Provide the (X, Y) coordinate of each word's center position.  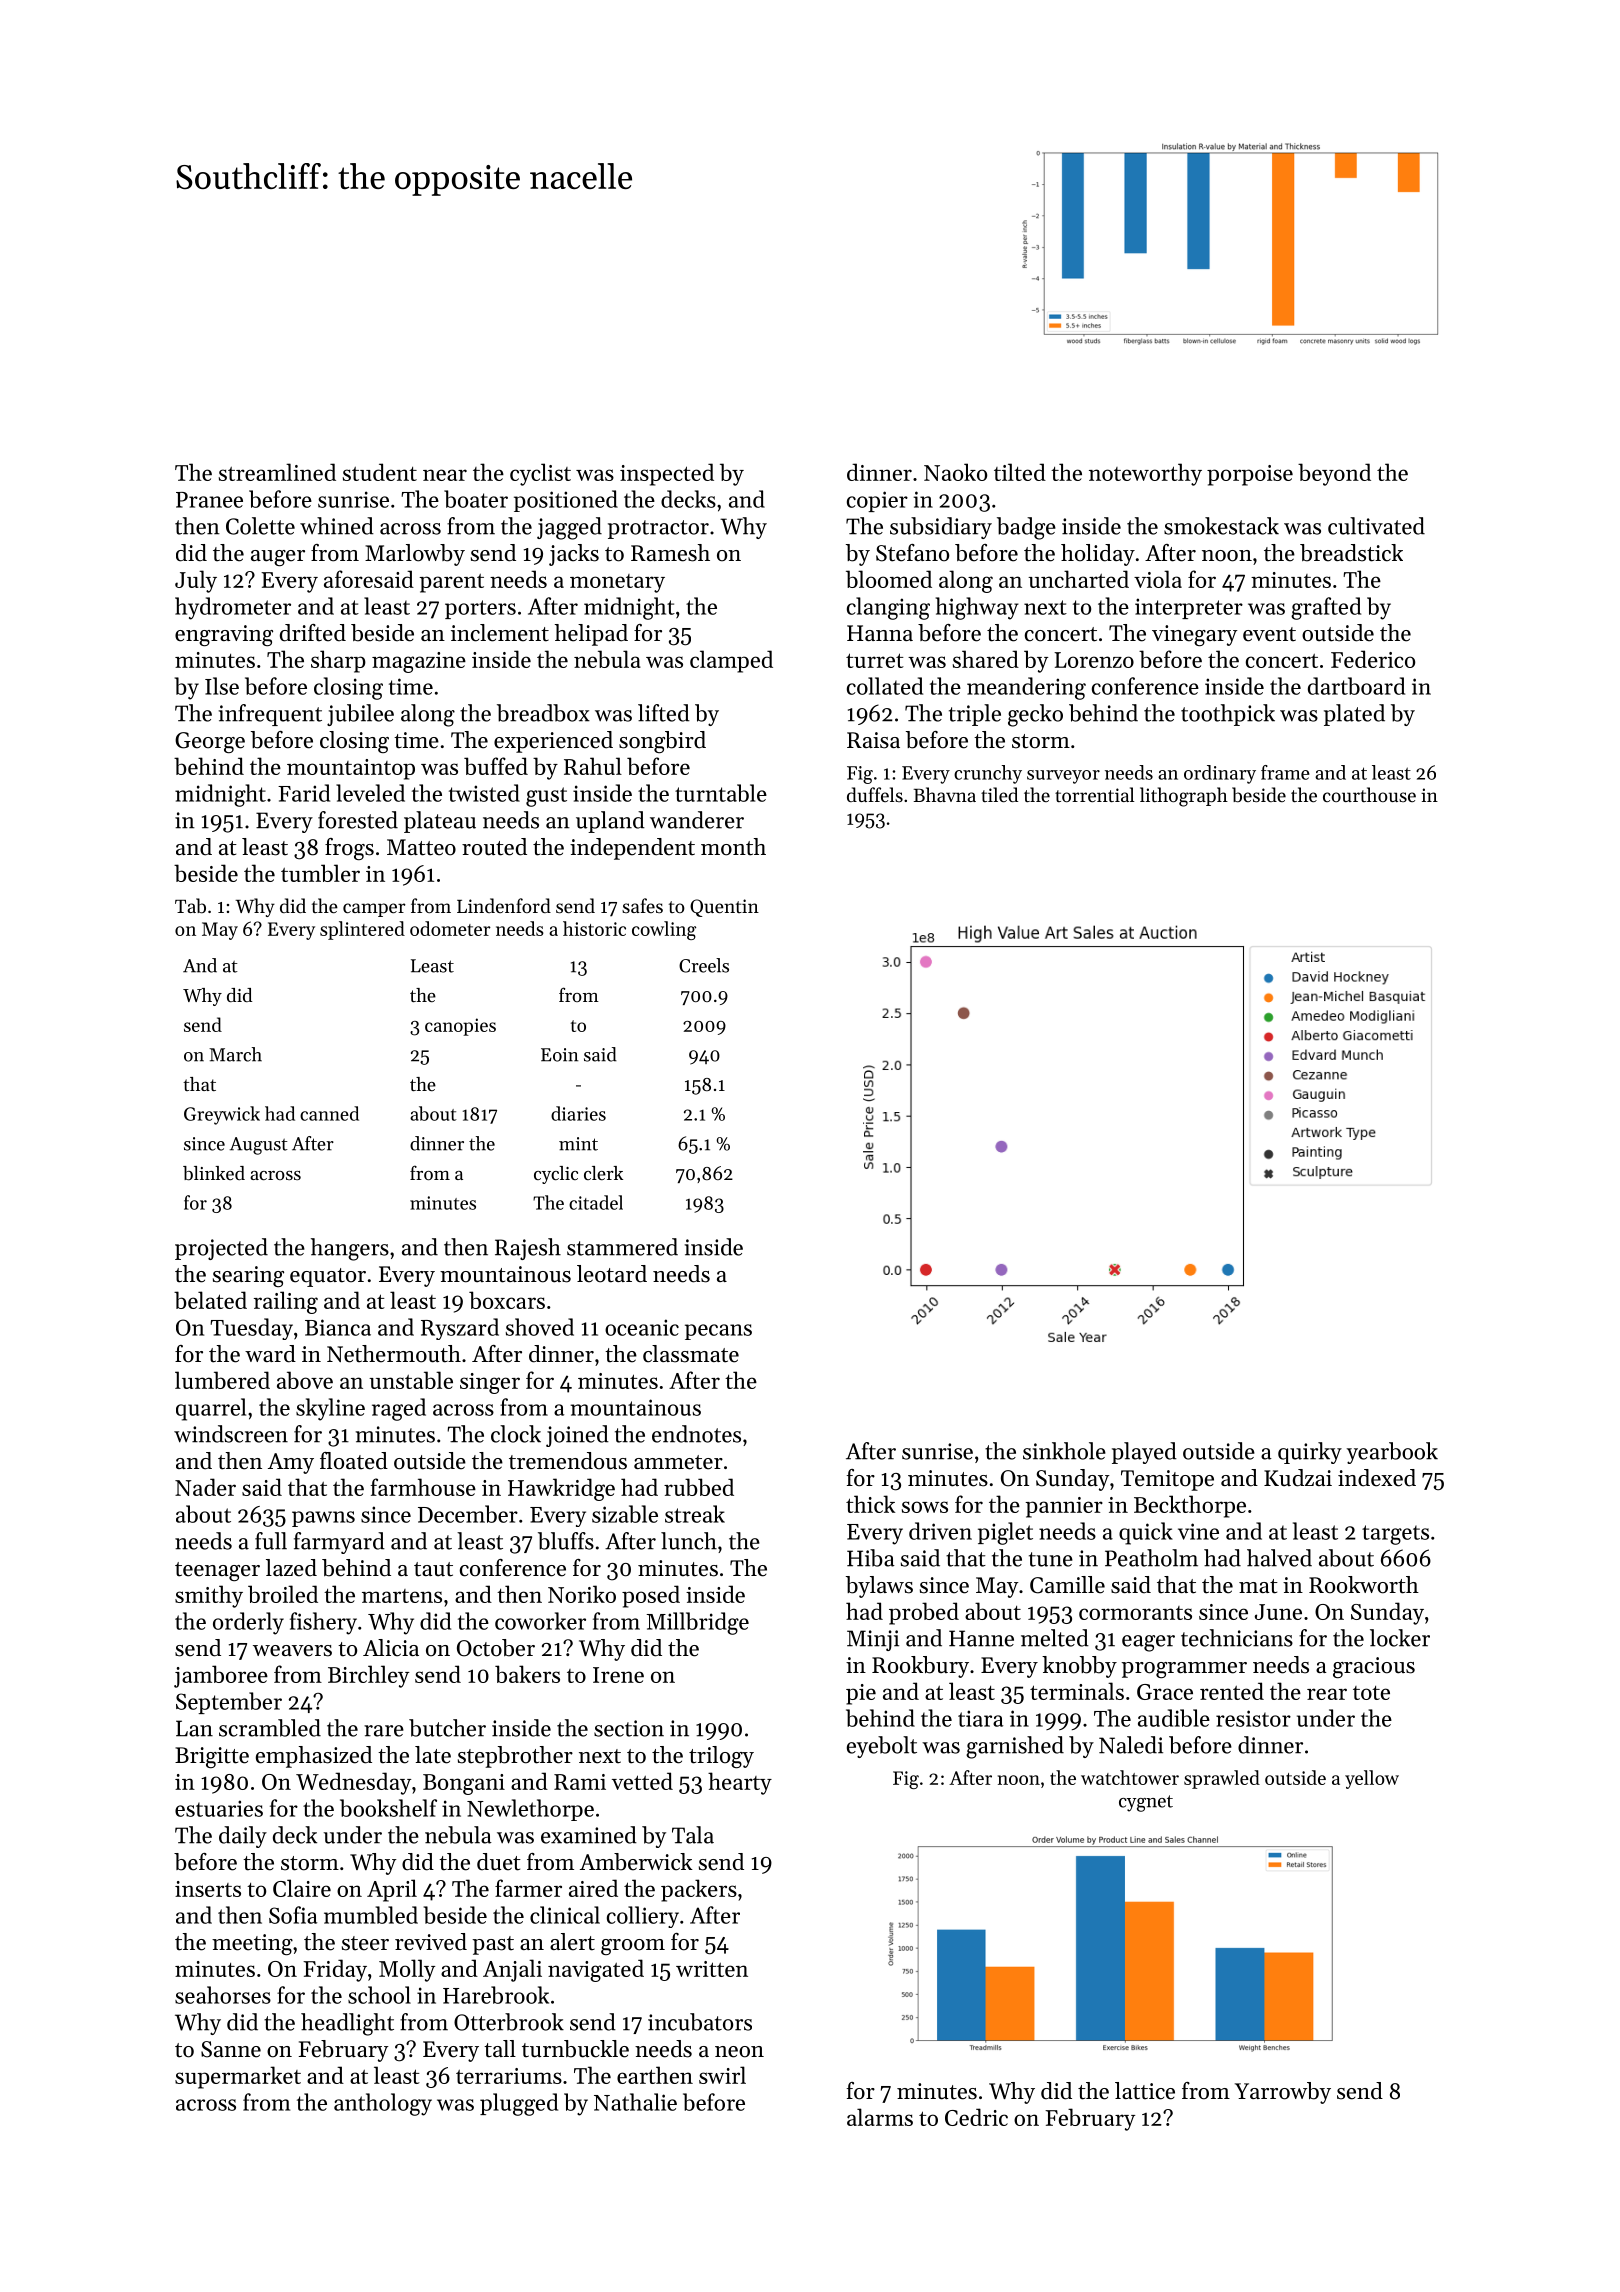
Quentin (724, 908)
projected (221, 1249)
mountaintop (351, 769)
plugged (519, 2104)
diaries (578, 1113)
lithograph (1184, 797)
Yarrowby (1283, 2093)
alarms (880, 2117)
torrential (1094, 794)
